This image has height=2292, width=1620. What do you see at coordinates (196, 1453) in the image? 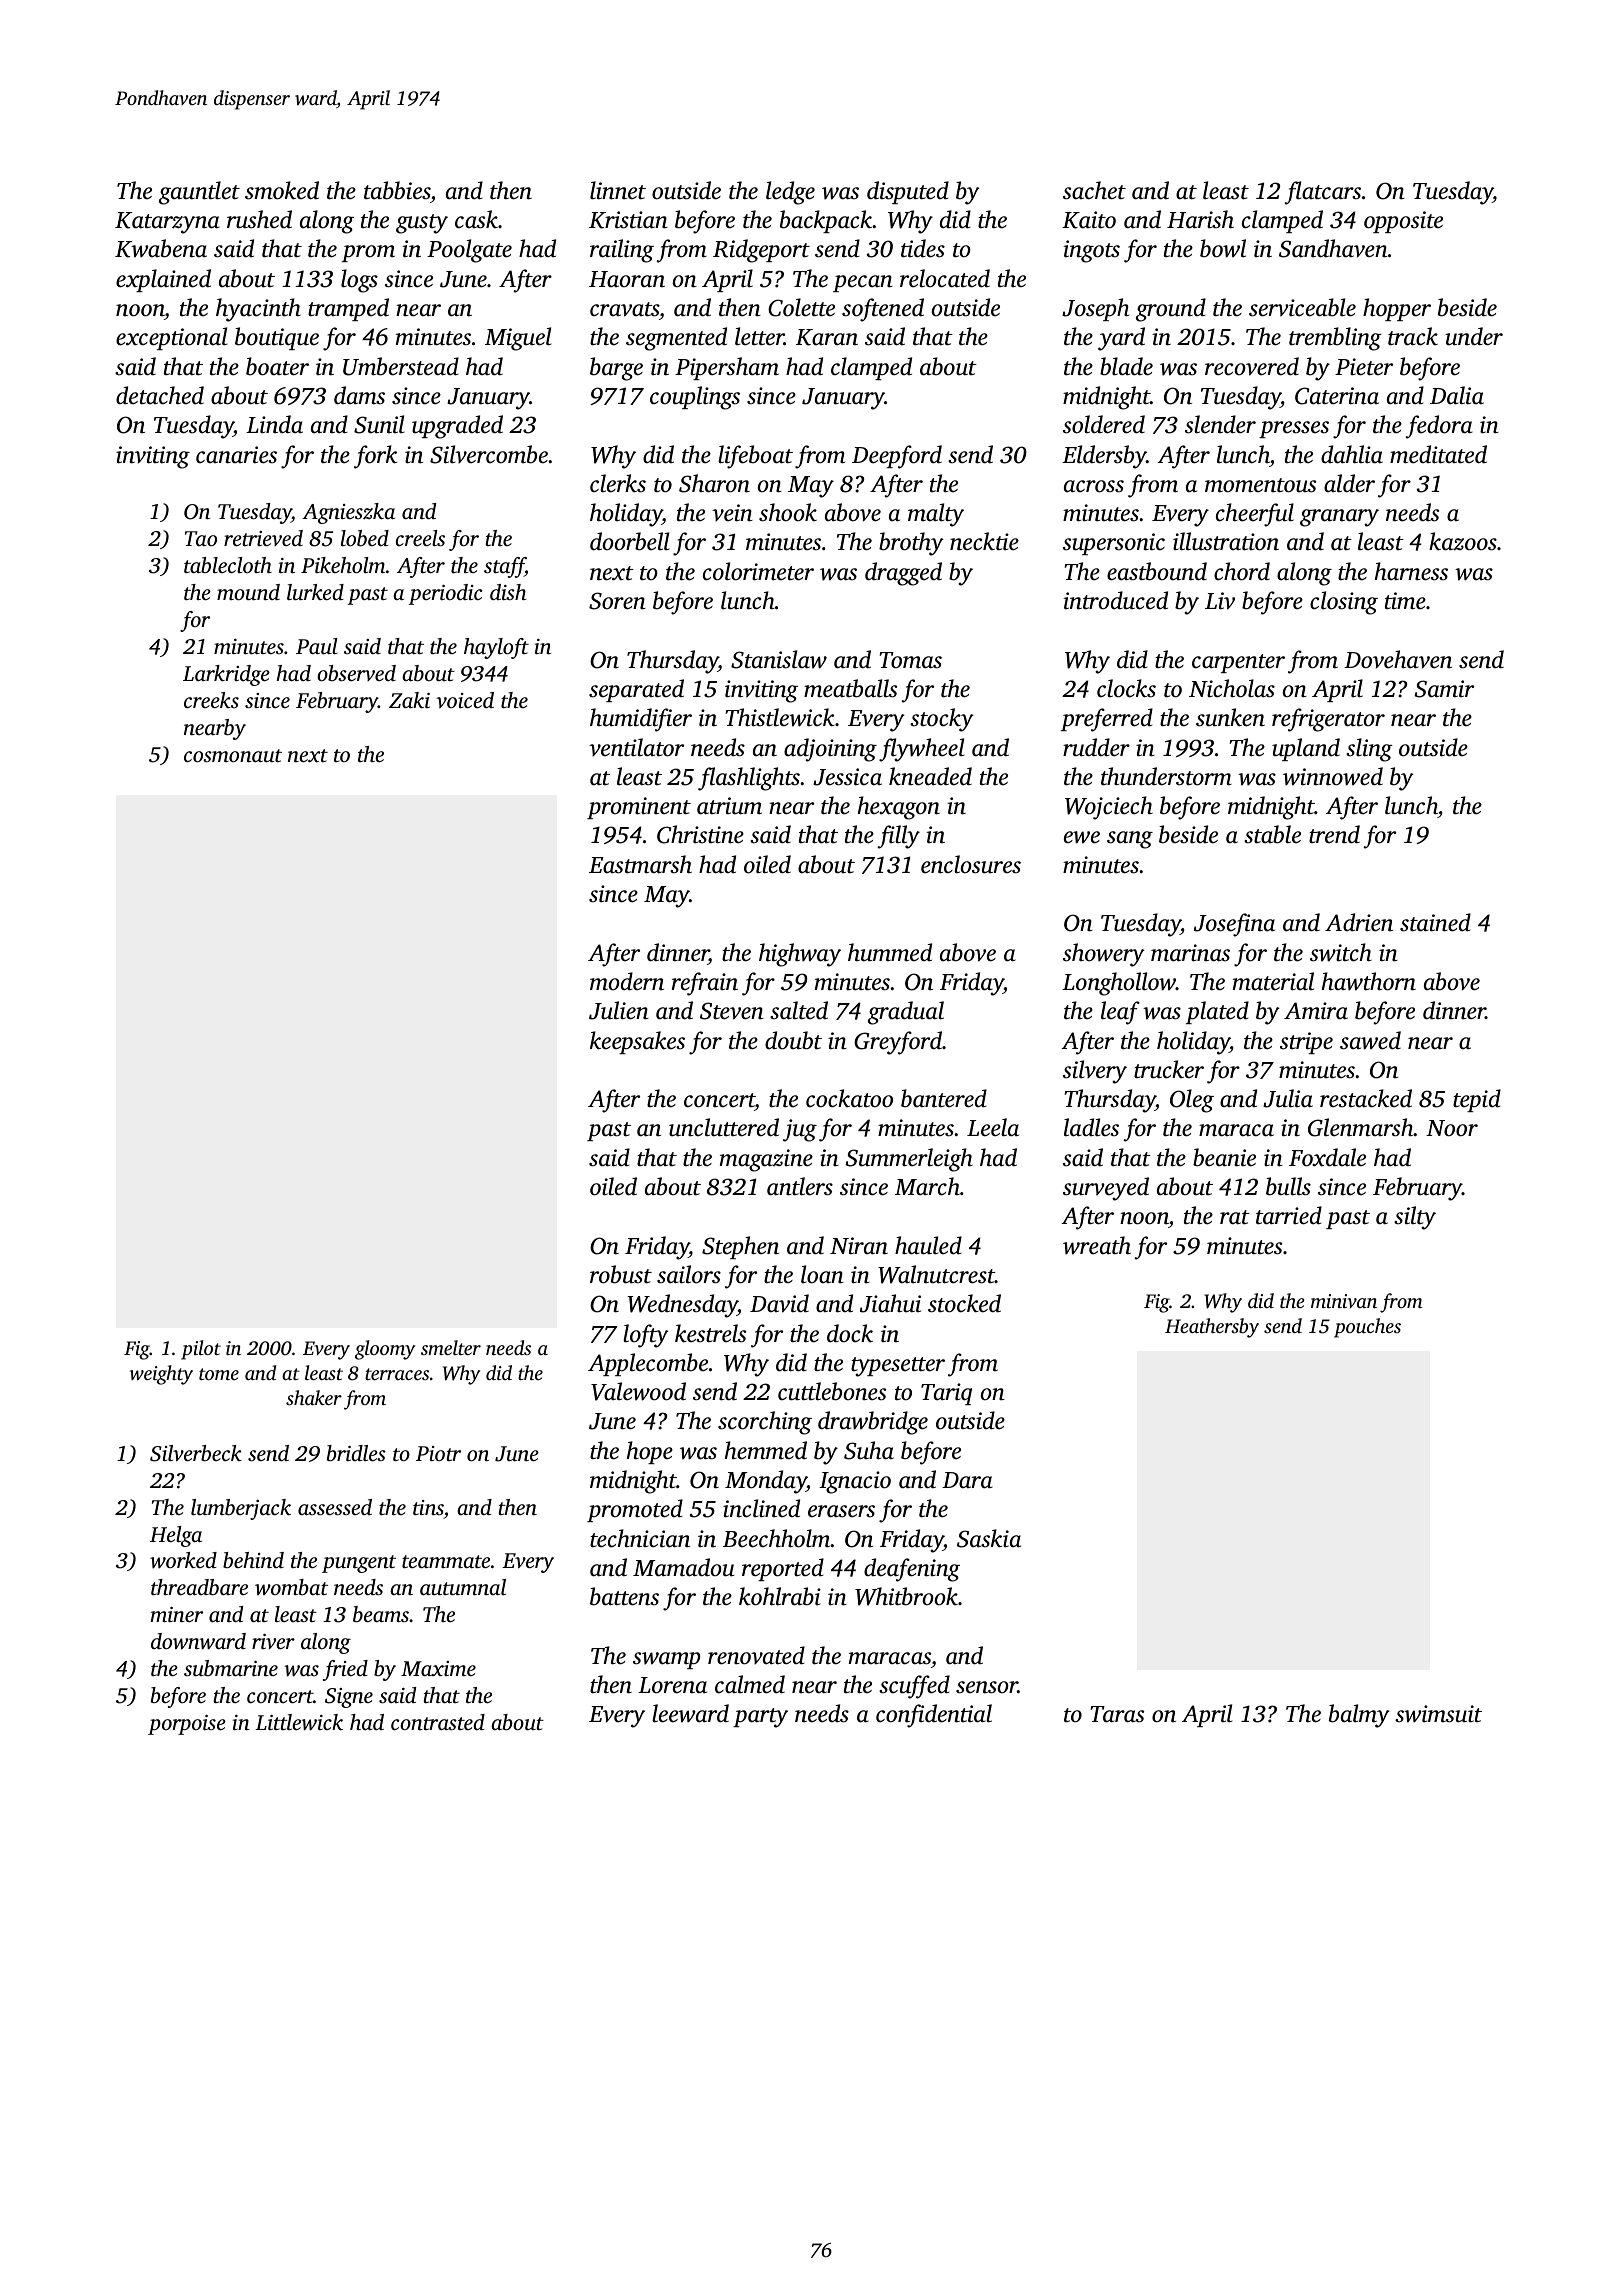
I see `Silverbeck` at bounding box center [196, 1453].
